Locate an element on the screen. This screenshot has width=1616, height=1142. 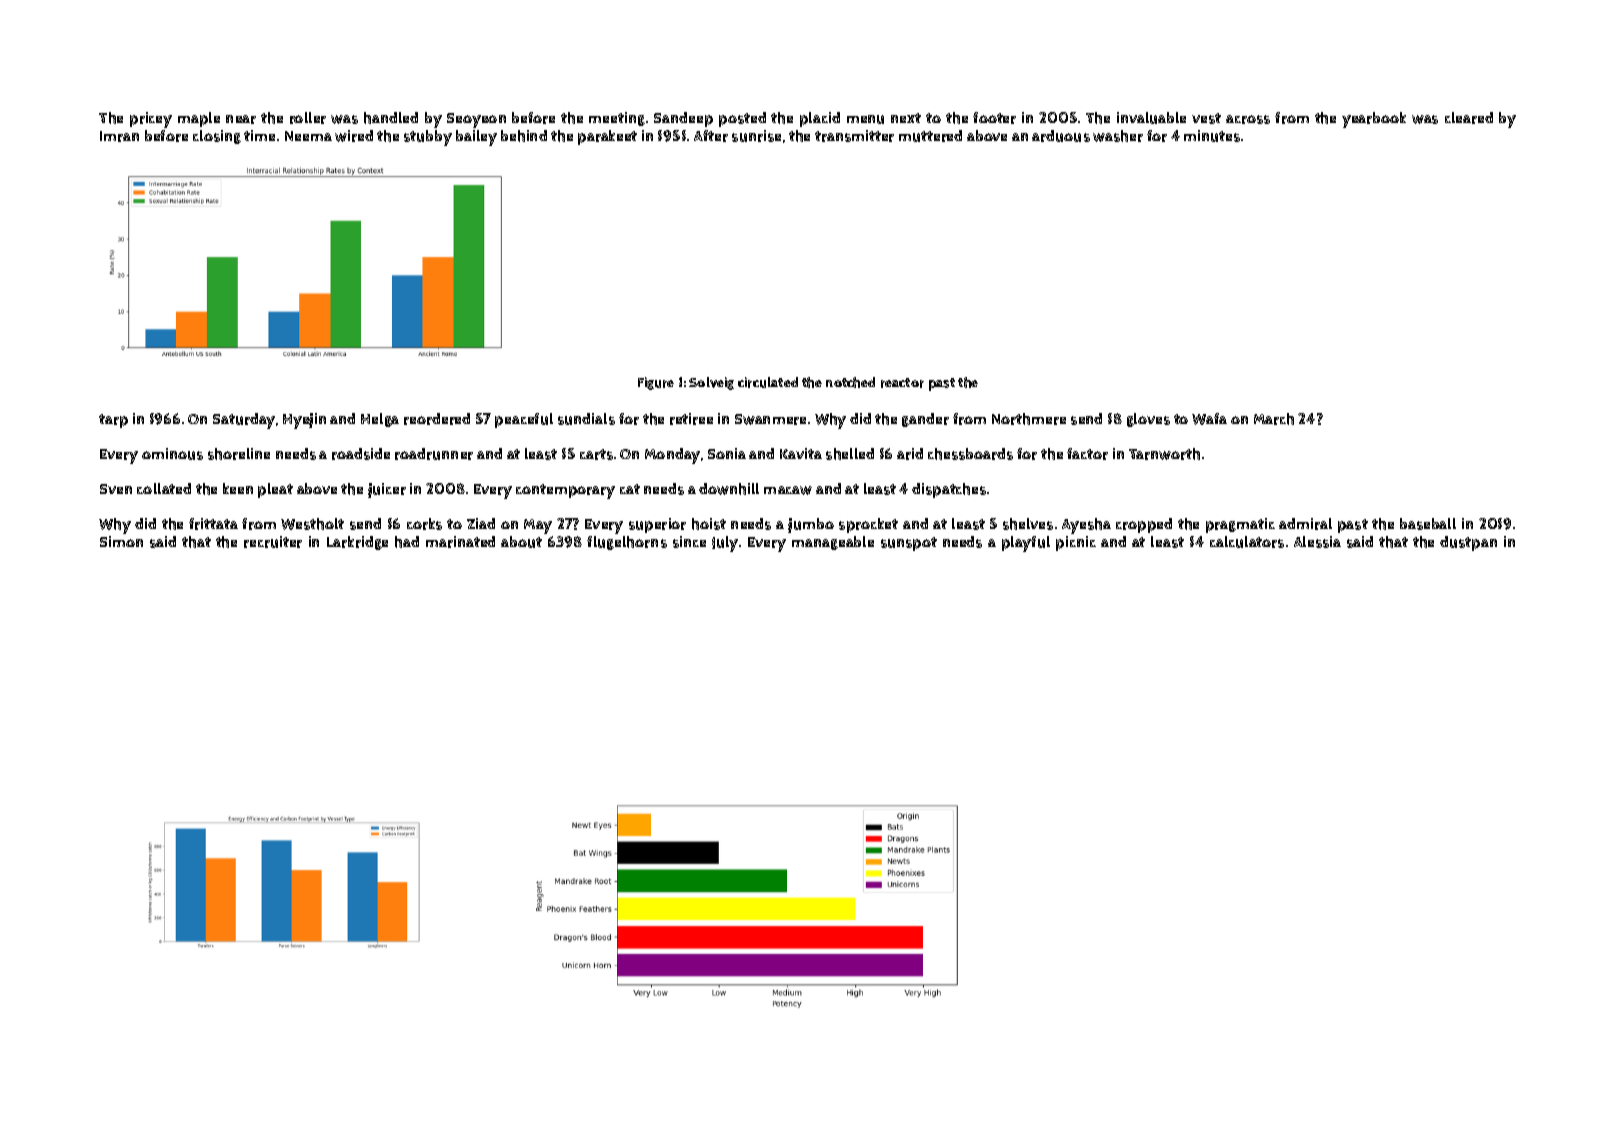
calculators is located at coordinates (1247, 542).
